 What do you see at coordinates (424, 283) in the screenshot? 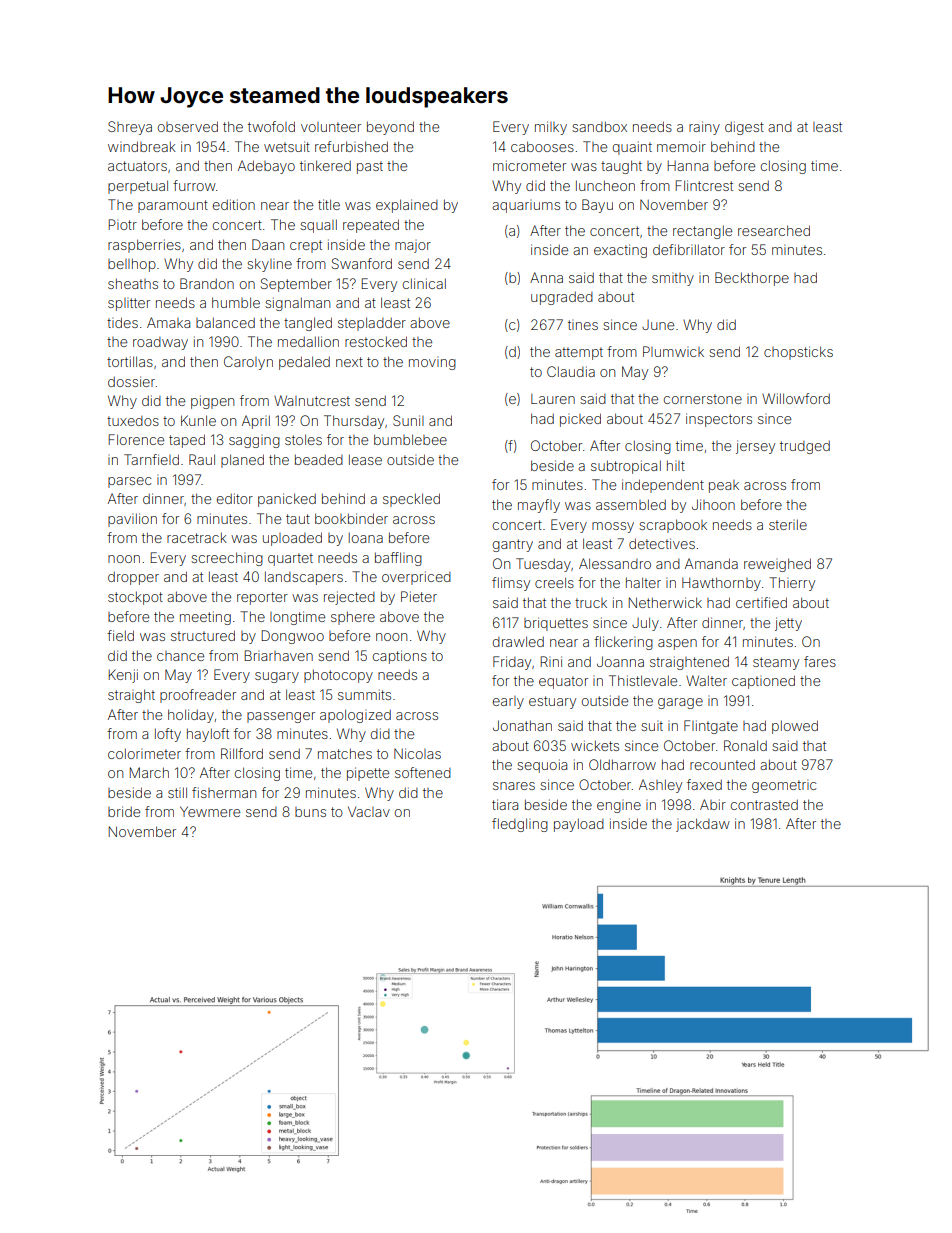
I see `clinical` at bounding box center [424, 283].
